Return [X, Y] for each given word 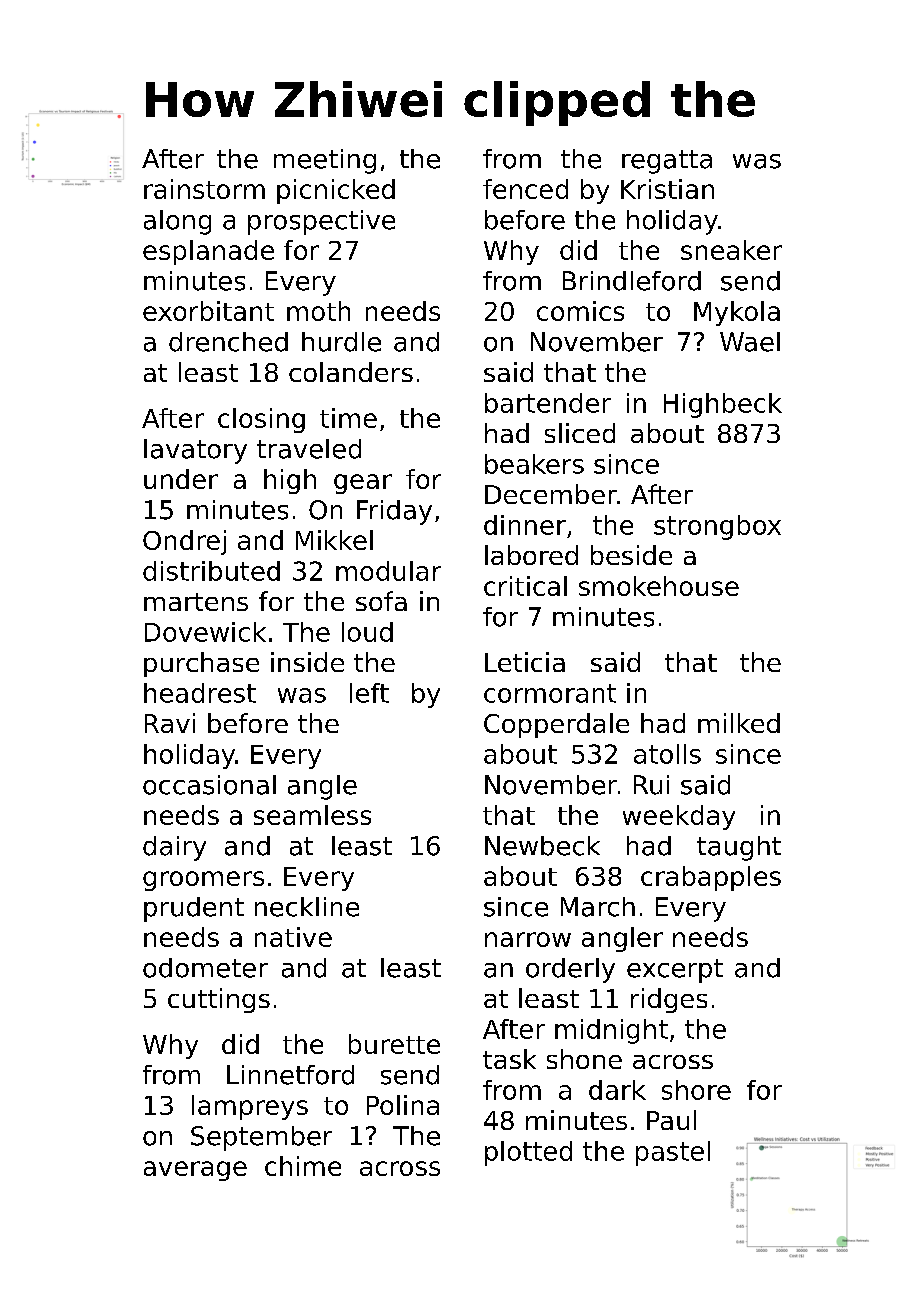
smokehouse [659, 586]
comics [580, 311]
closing [261, 420]
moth [318, 311]
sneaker [731, 250]
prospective [321, 222]
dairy [174, 848]
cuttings [219, 1000]
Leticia [525, 662]
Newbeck [542, 846]
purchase [201, 664]
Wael [750, 342]
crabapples [711, 878]
